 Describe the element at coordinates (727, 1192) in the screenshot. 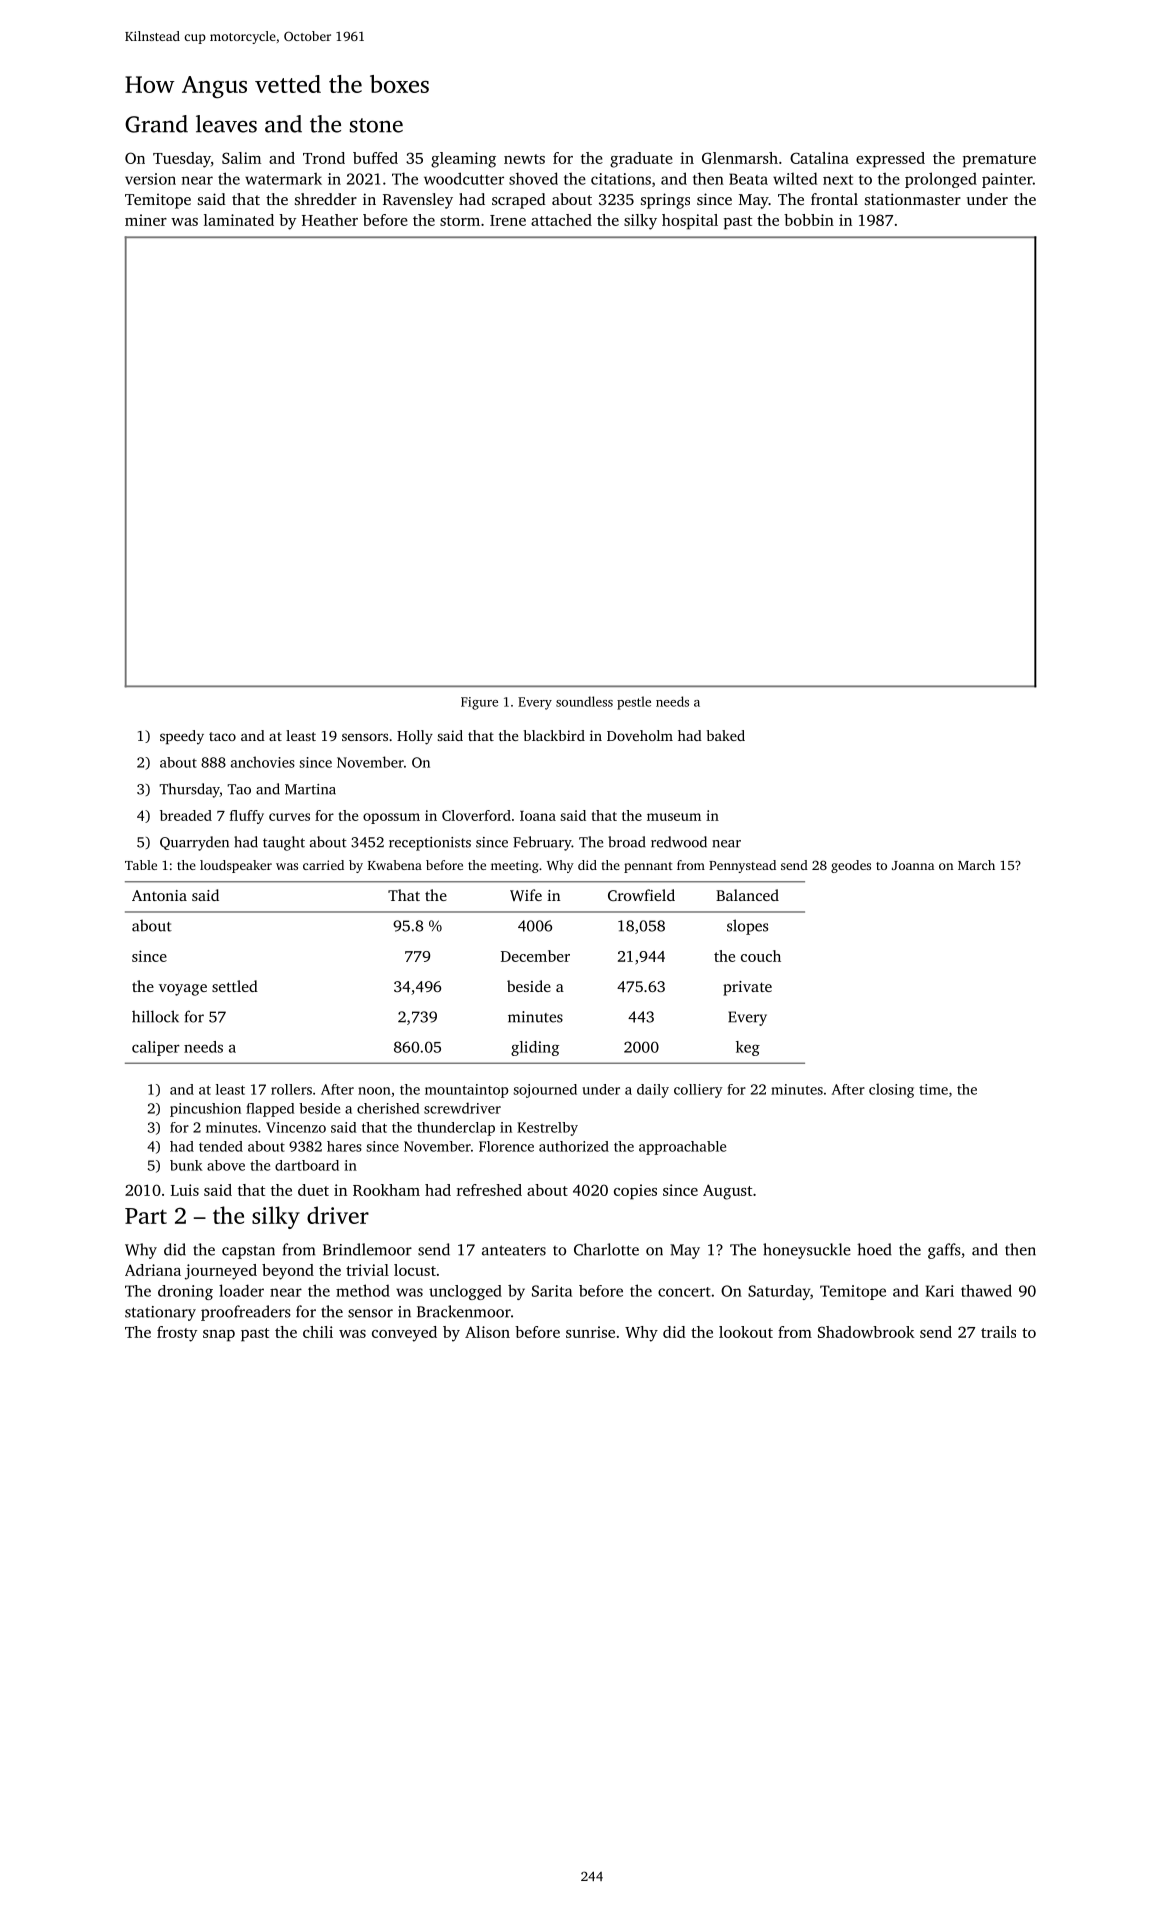

I see `August` at that location.
